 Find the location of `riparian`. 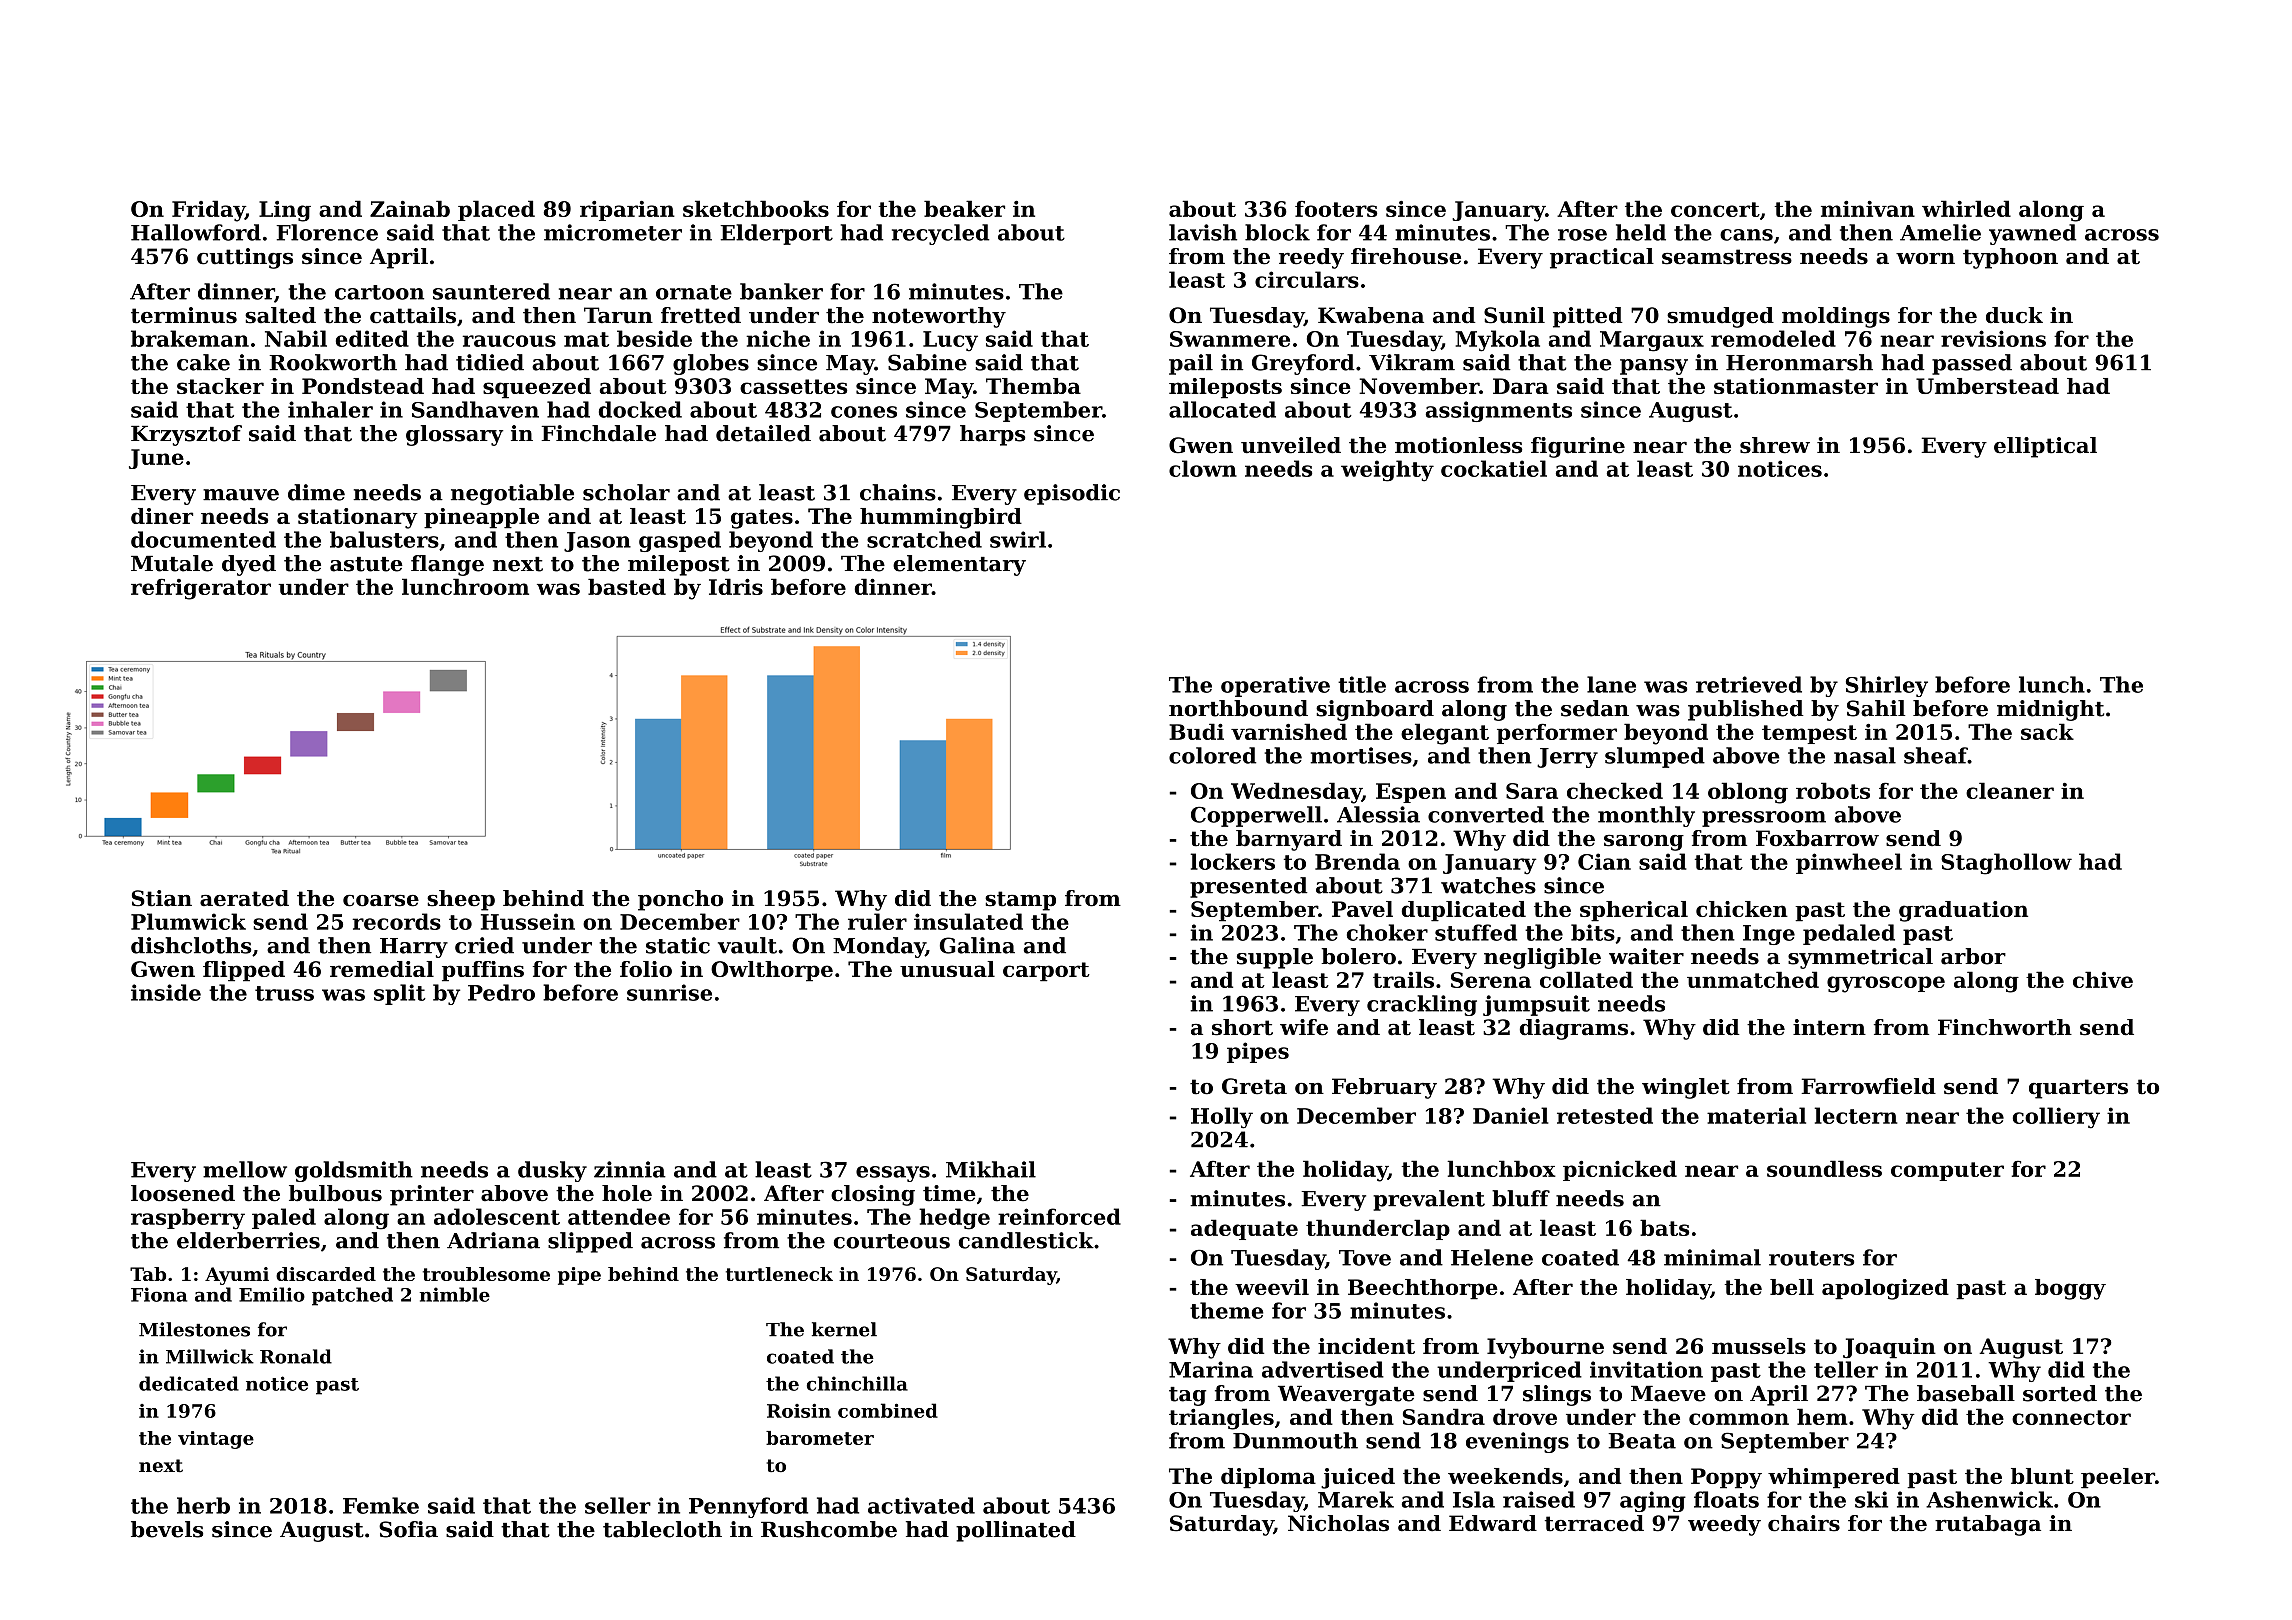

riparian is located at coordinates (627, 211).
